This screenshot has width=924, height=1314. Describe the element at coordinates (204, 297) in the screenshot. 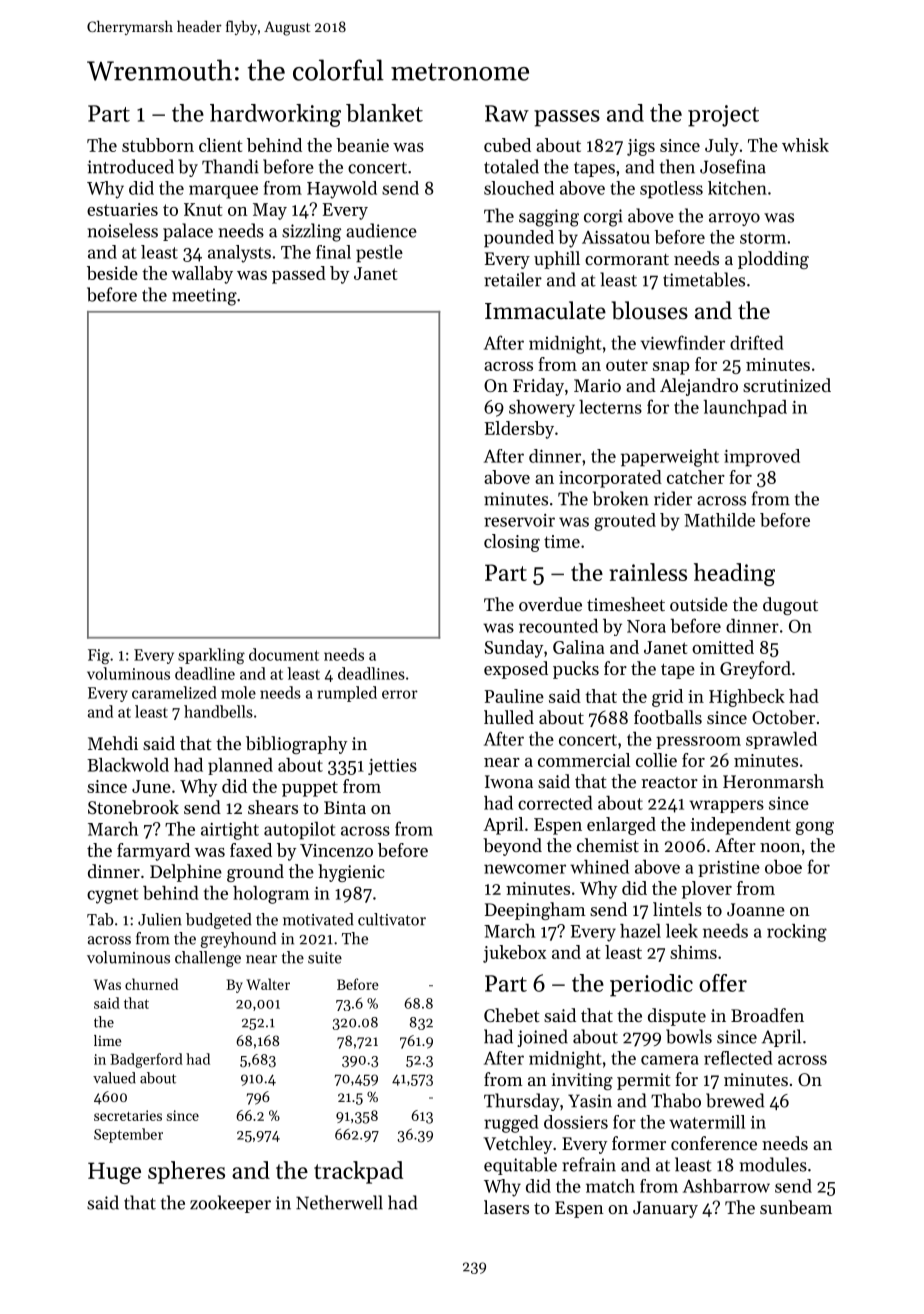

I see `meeting` at that location.
